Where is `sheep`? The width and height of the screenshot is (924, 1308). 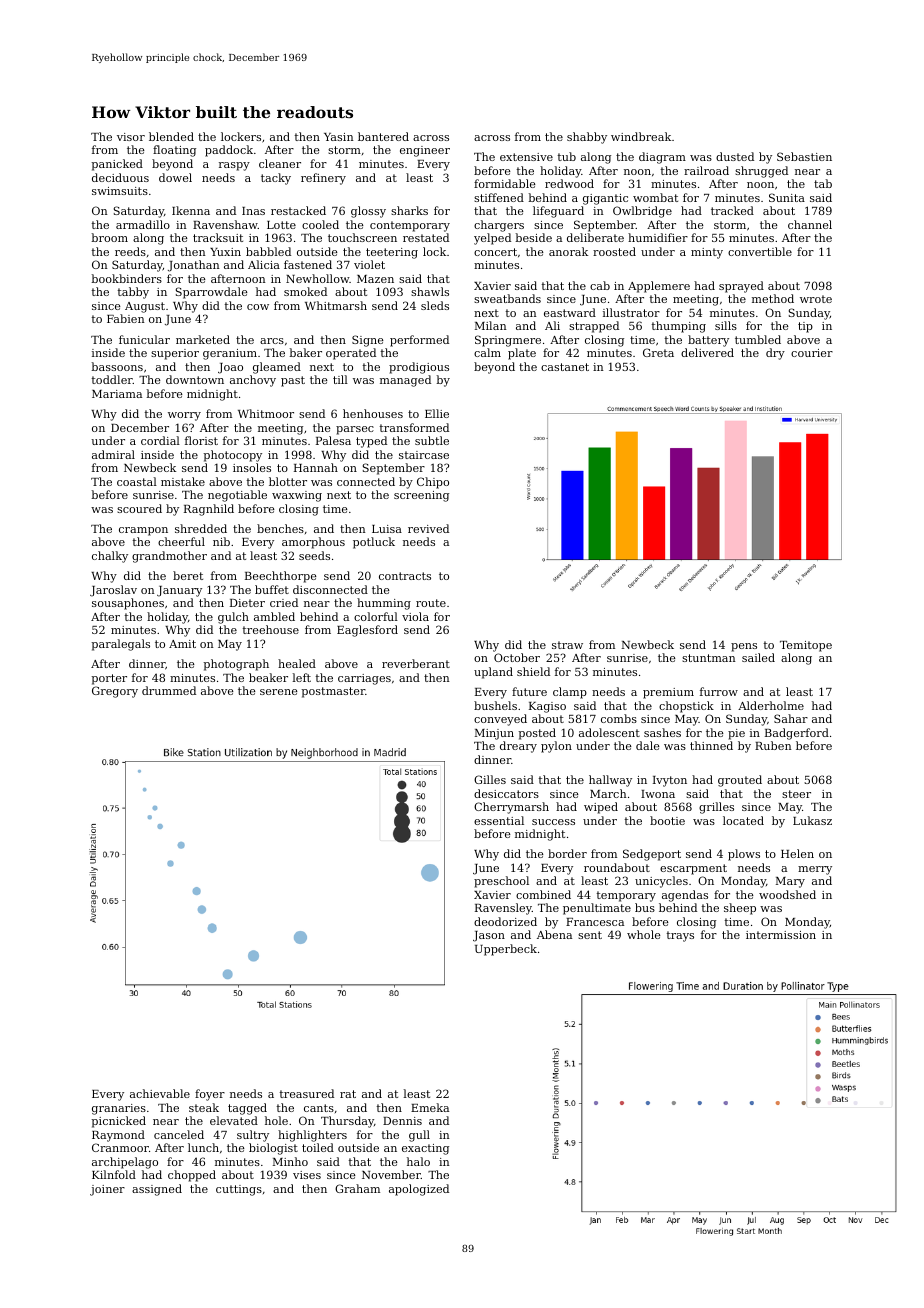
sheep is located at coordinates (740, 909).
